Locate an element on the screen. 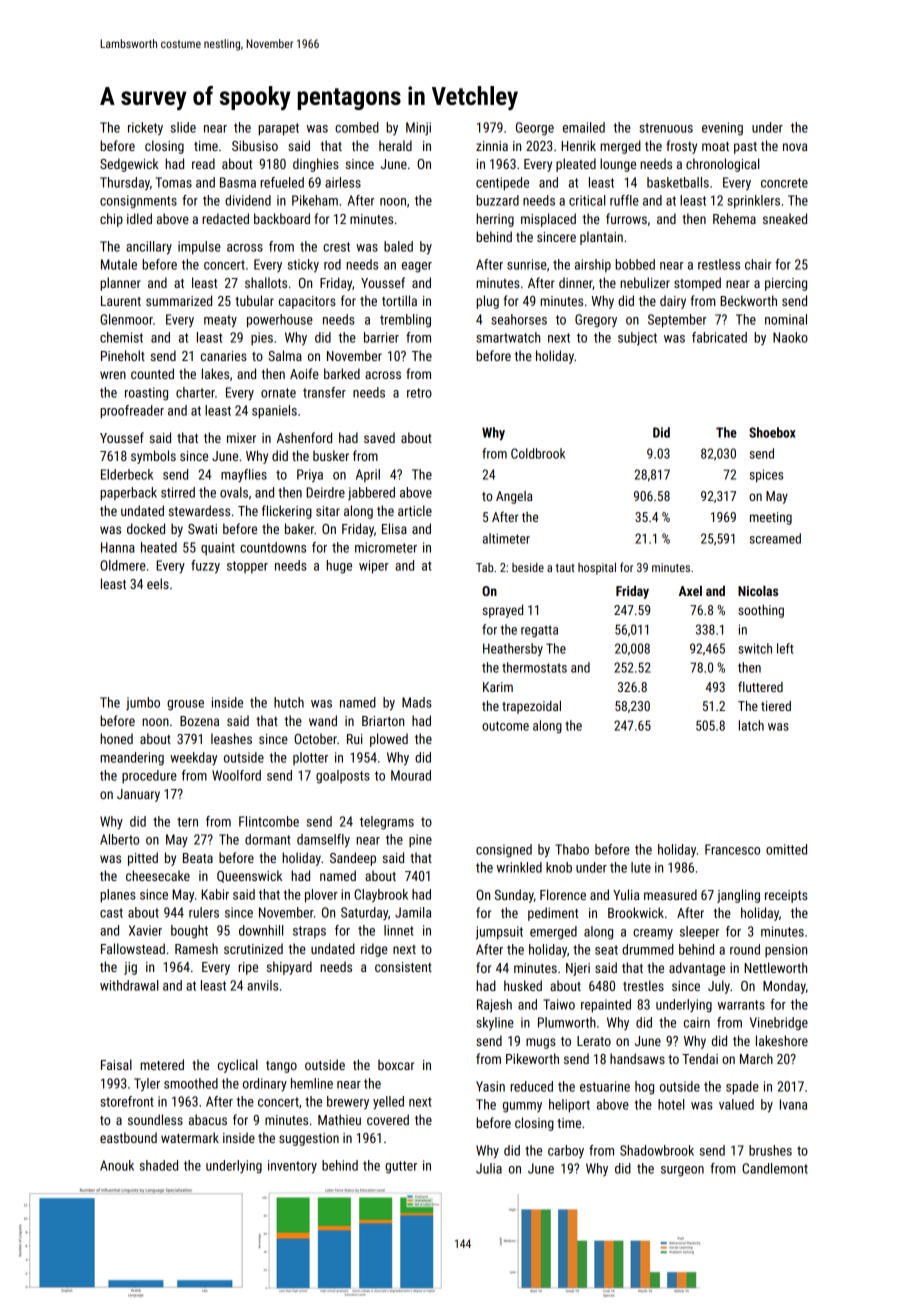 The width and height of the screenshot is (908, 1316). summarized is located at coordinates (179, 300).
